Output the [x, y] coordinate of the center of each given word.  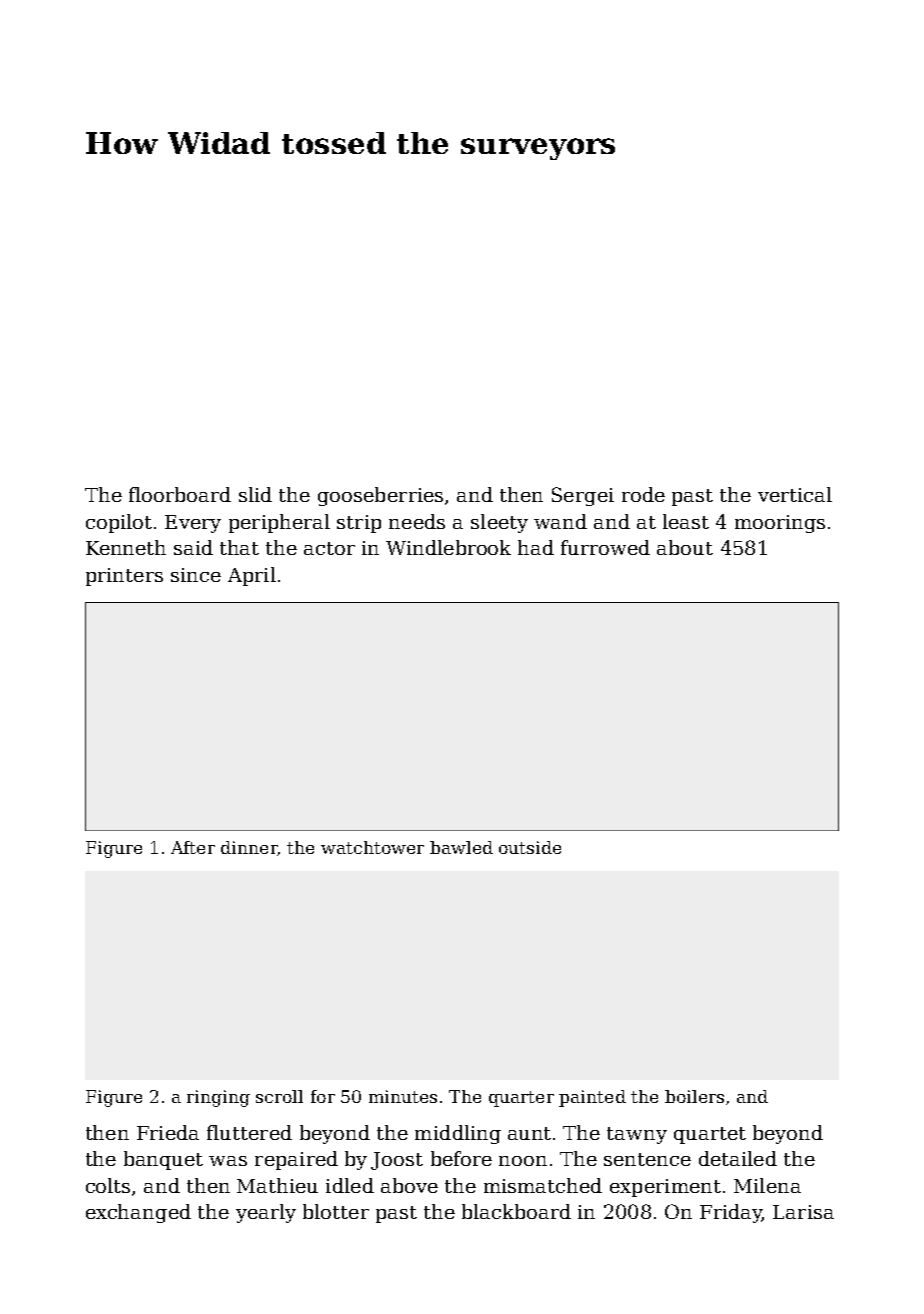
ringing [218, 1098]
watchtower [372, 847]
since [196, 575]
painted [592, 1098]
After [193, 847]
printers [124, 577]
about [685, 547]
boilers [694, 1096]
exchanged [138, 1213]
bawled [461, 847]
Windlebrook [448, 547]
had [536, 547]
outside [530, 847]
